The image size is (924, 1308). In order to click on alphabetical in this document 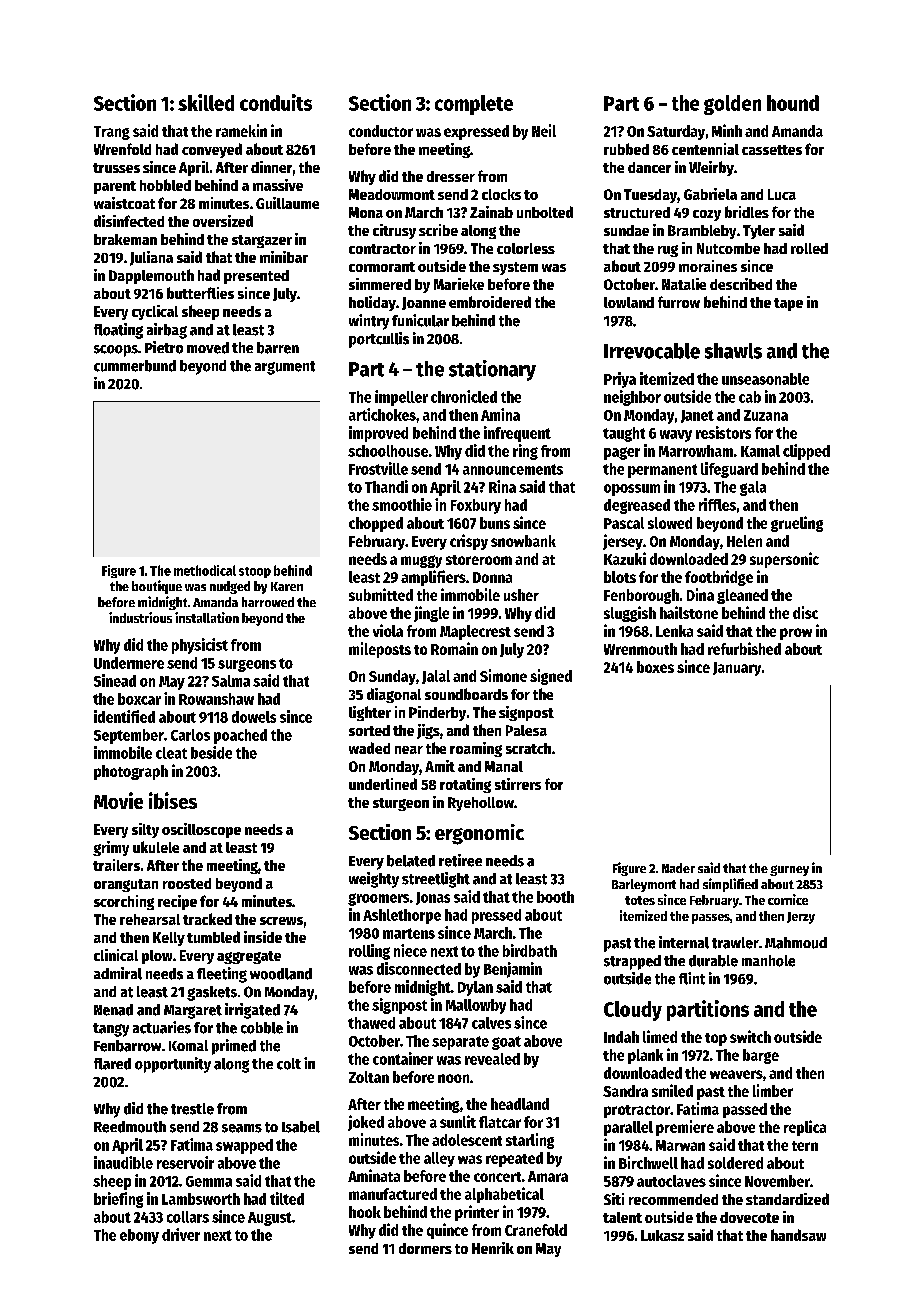, I will do `click(504, 1195)`.
